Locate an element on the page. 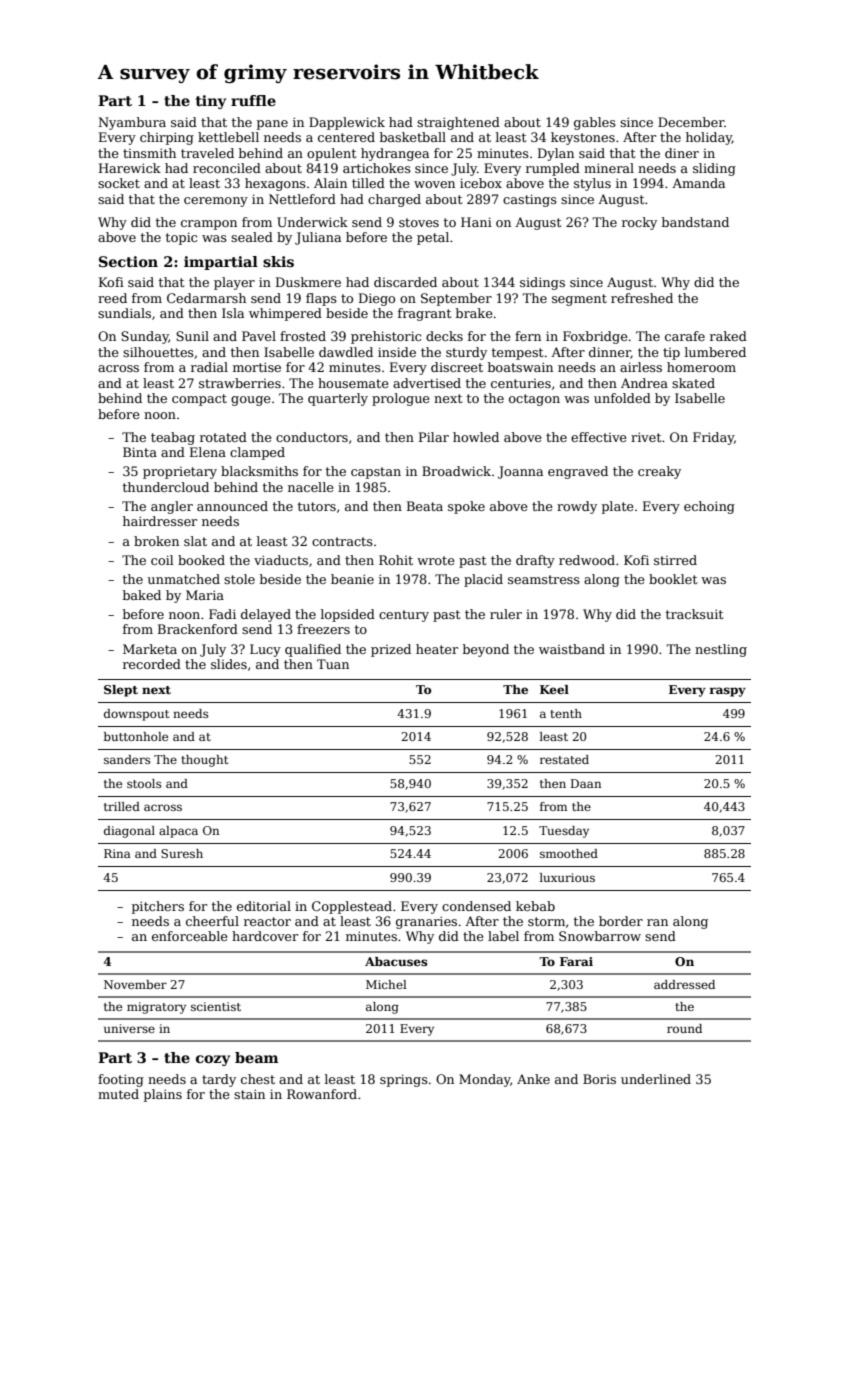  compact is located at coordinates (199, 400).
